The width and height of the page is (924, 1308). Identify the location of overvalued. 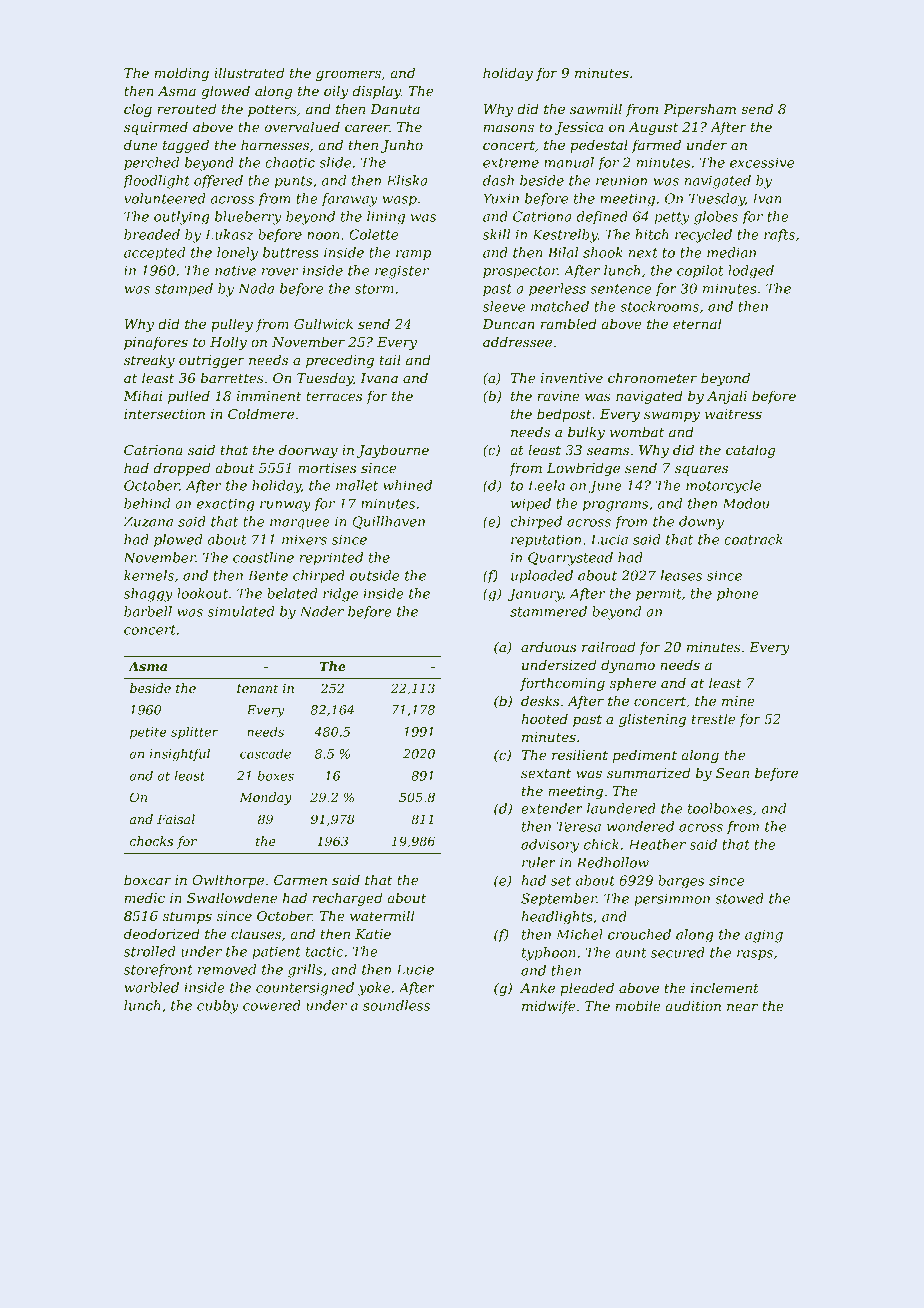
(302, 126).
